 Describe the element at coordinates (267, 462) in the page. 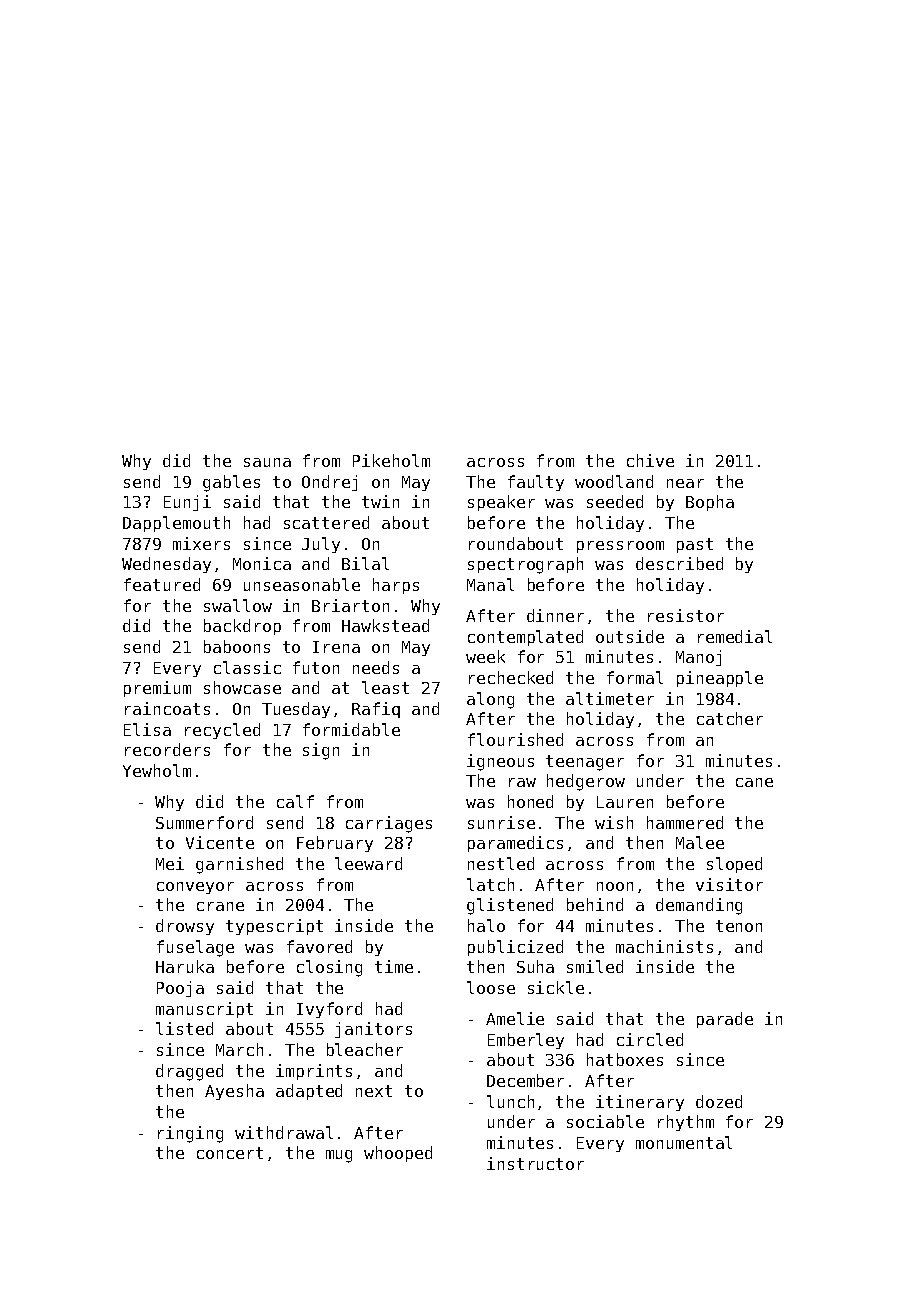

I see `sauna` at that location.
